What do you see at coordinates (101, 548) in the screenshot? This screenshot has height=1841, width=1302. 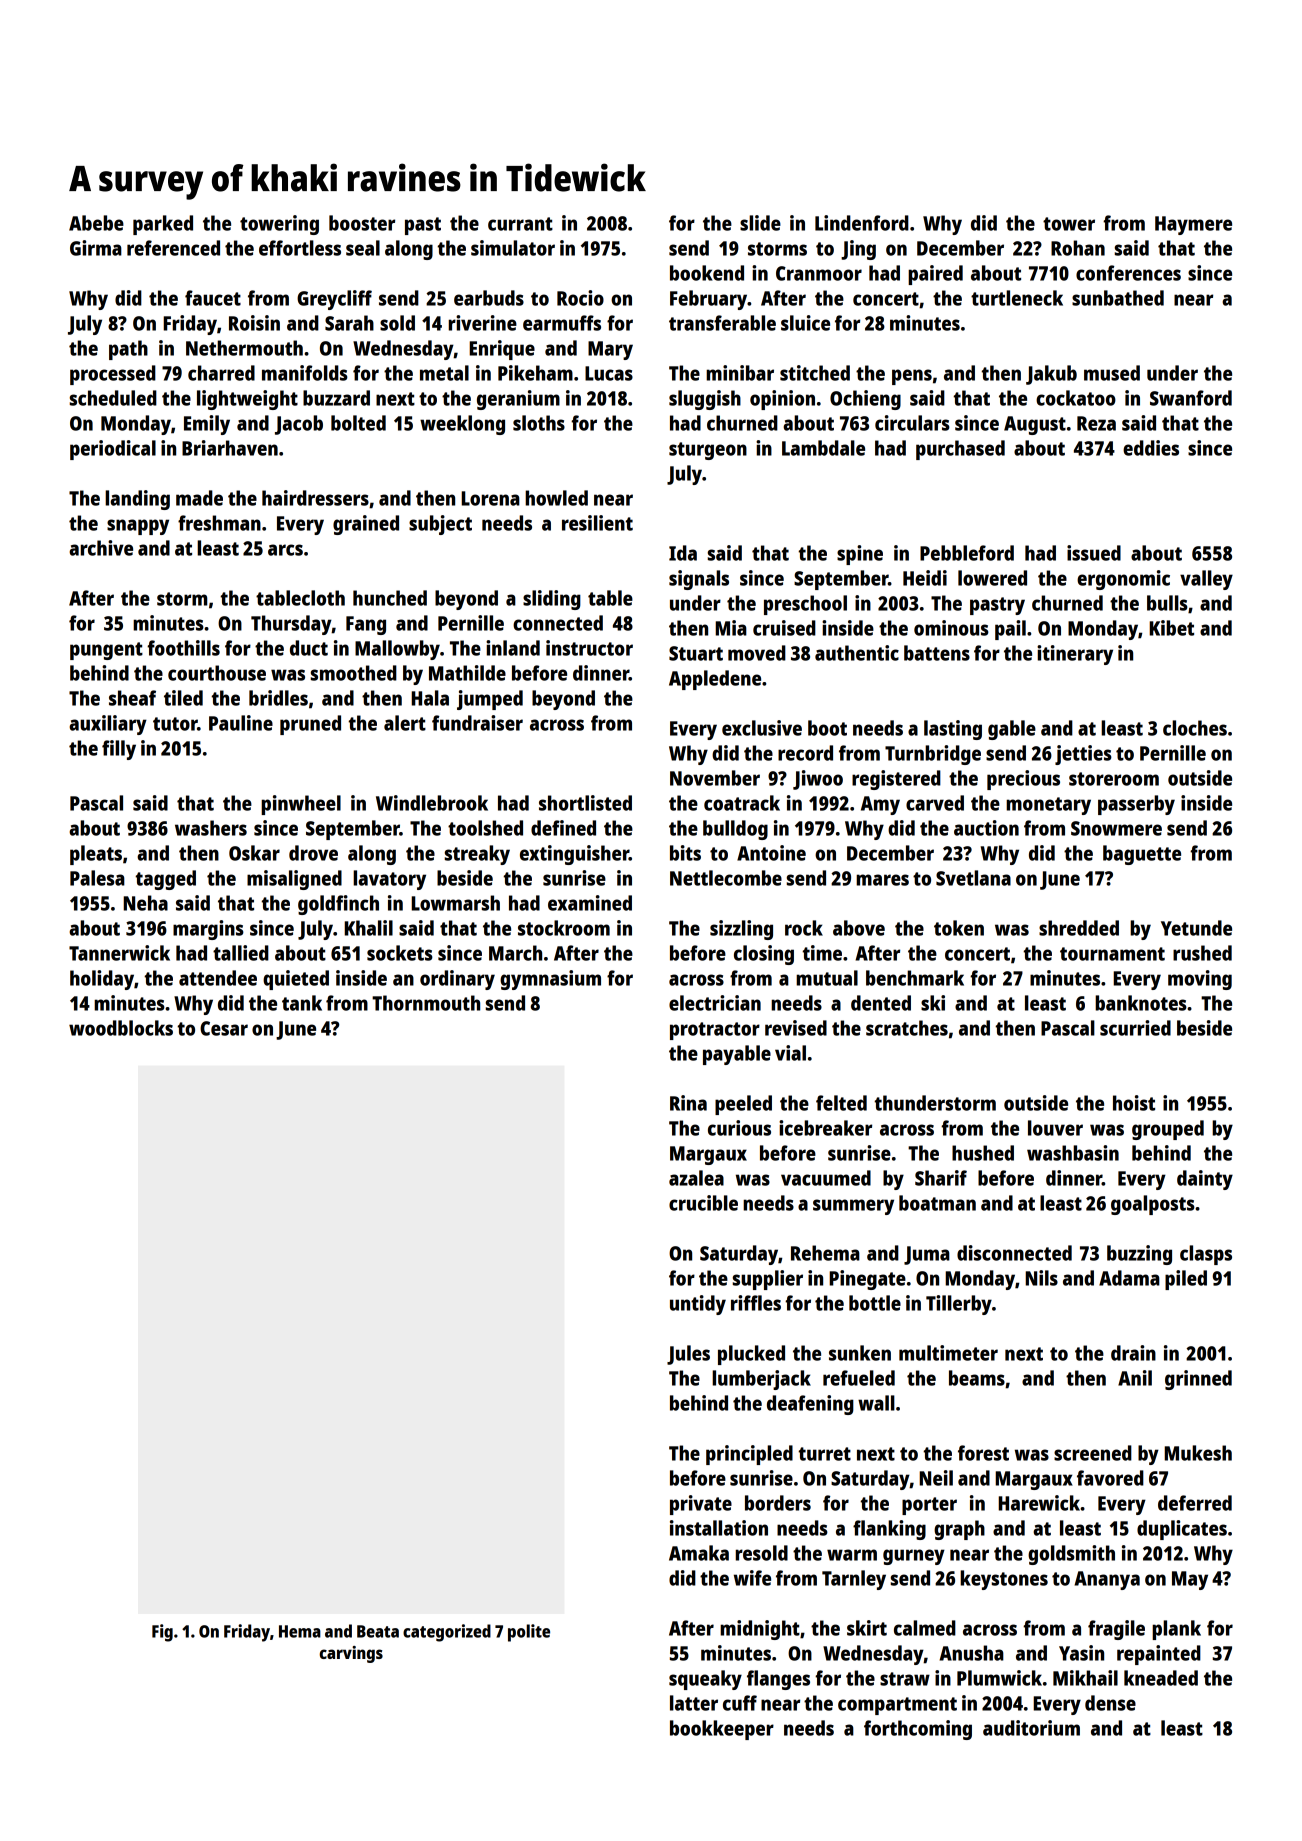 I see `archive` at bounding box center [101, 548].
